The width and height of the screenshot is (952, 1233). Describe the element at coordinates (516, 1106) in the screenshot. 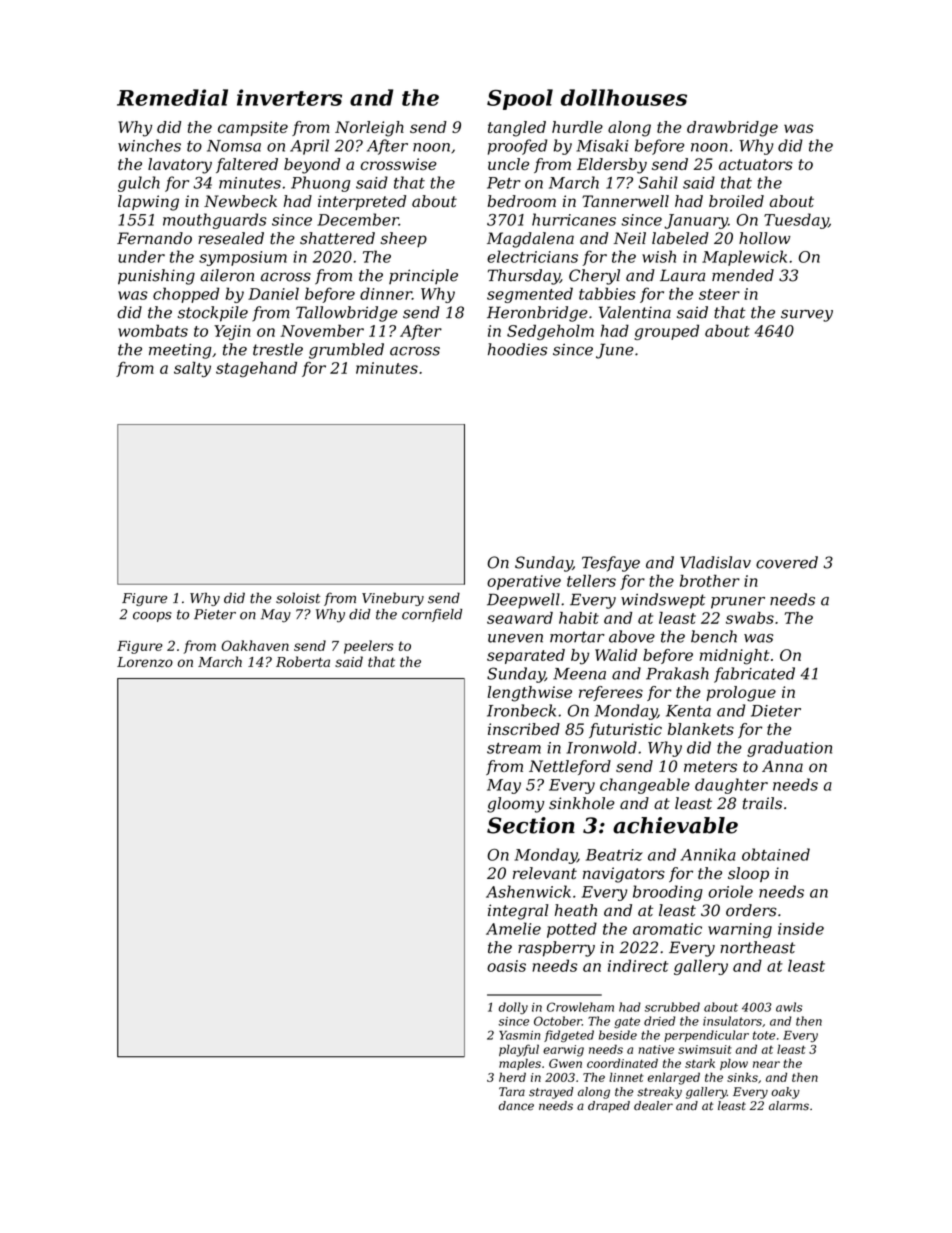

I see `dance` at that location.
